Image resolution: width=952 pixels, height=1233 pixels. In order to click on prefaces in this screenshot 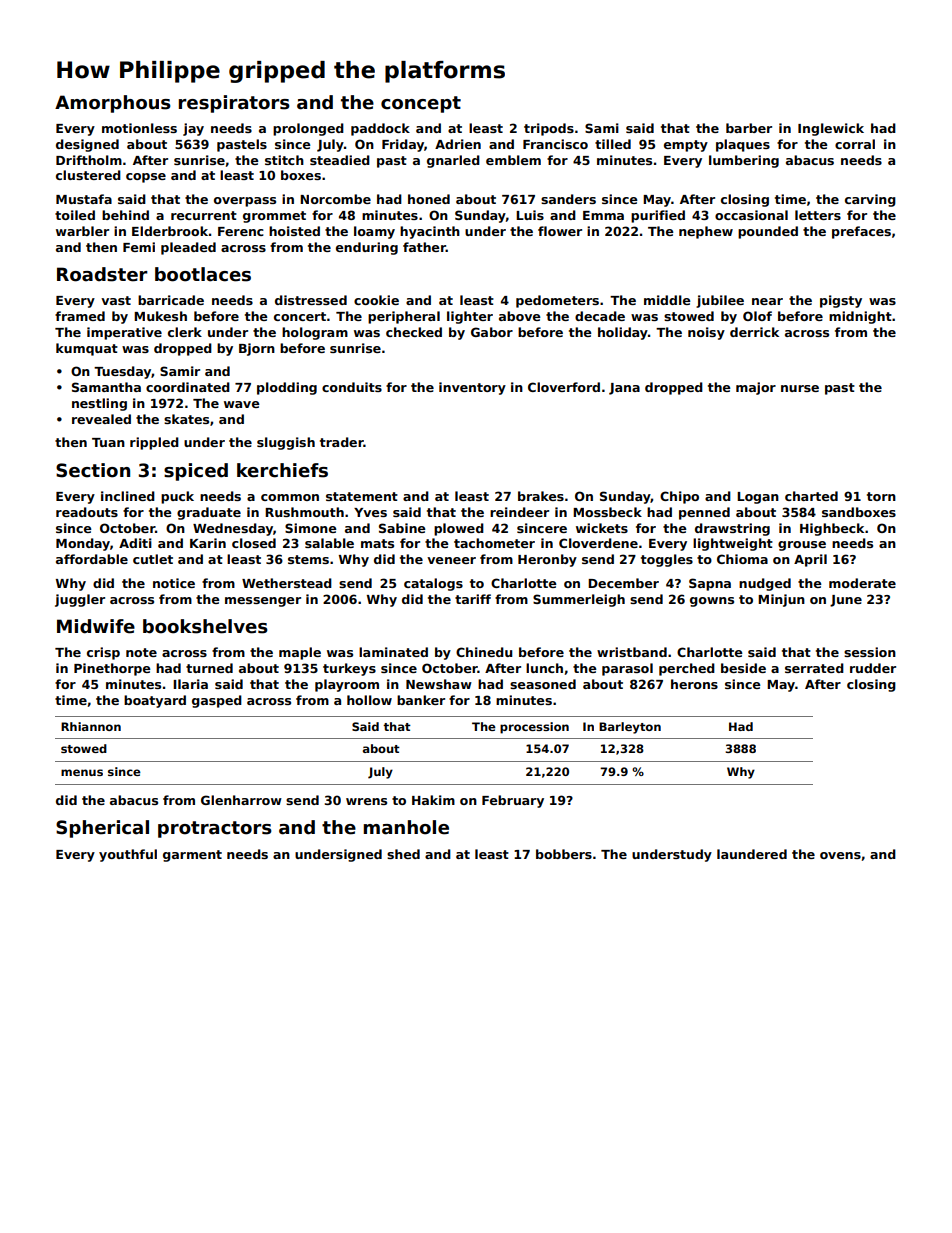, I will do `click(861, 232)`.
